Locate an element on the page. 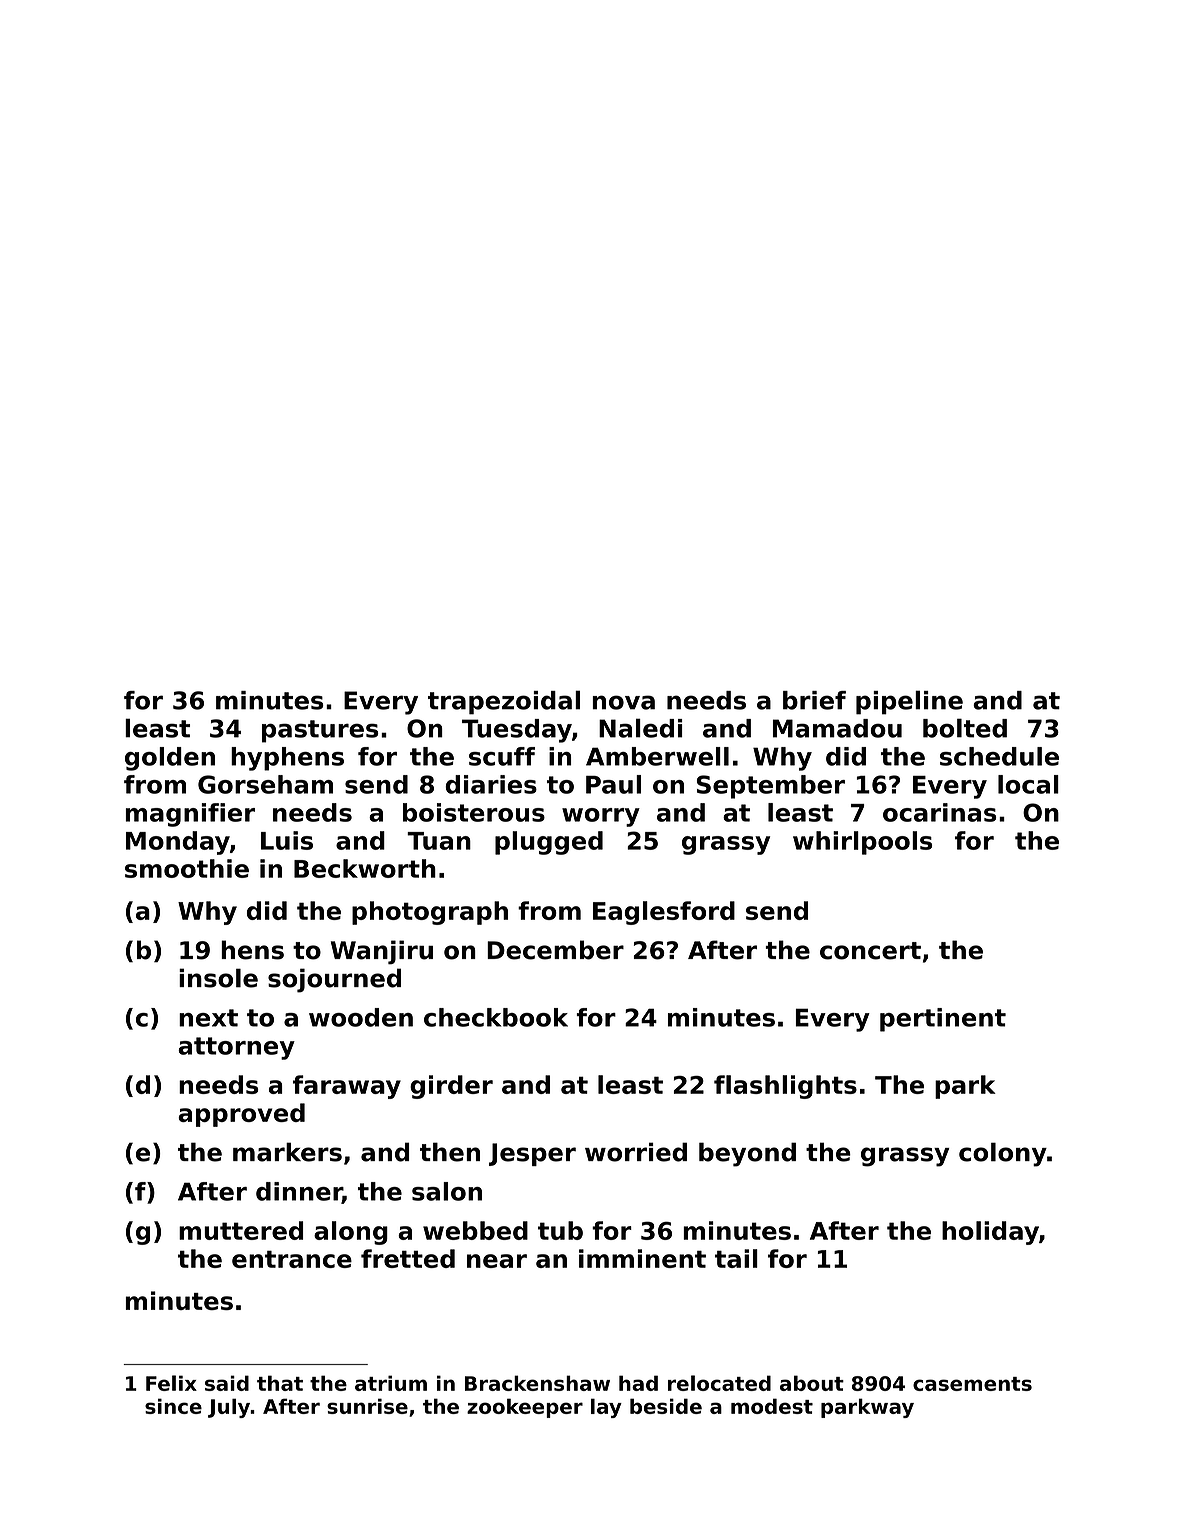 Image resolution: width=1184 pixels, height=1533 pixels. tub is located at coordinates (560, 1230).
